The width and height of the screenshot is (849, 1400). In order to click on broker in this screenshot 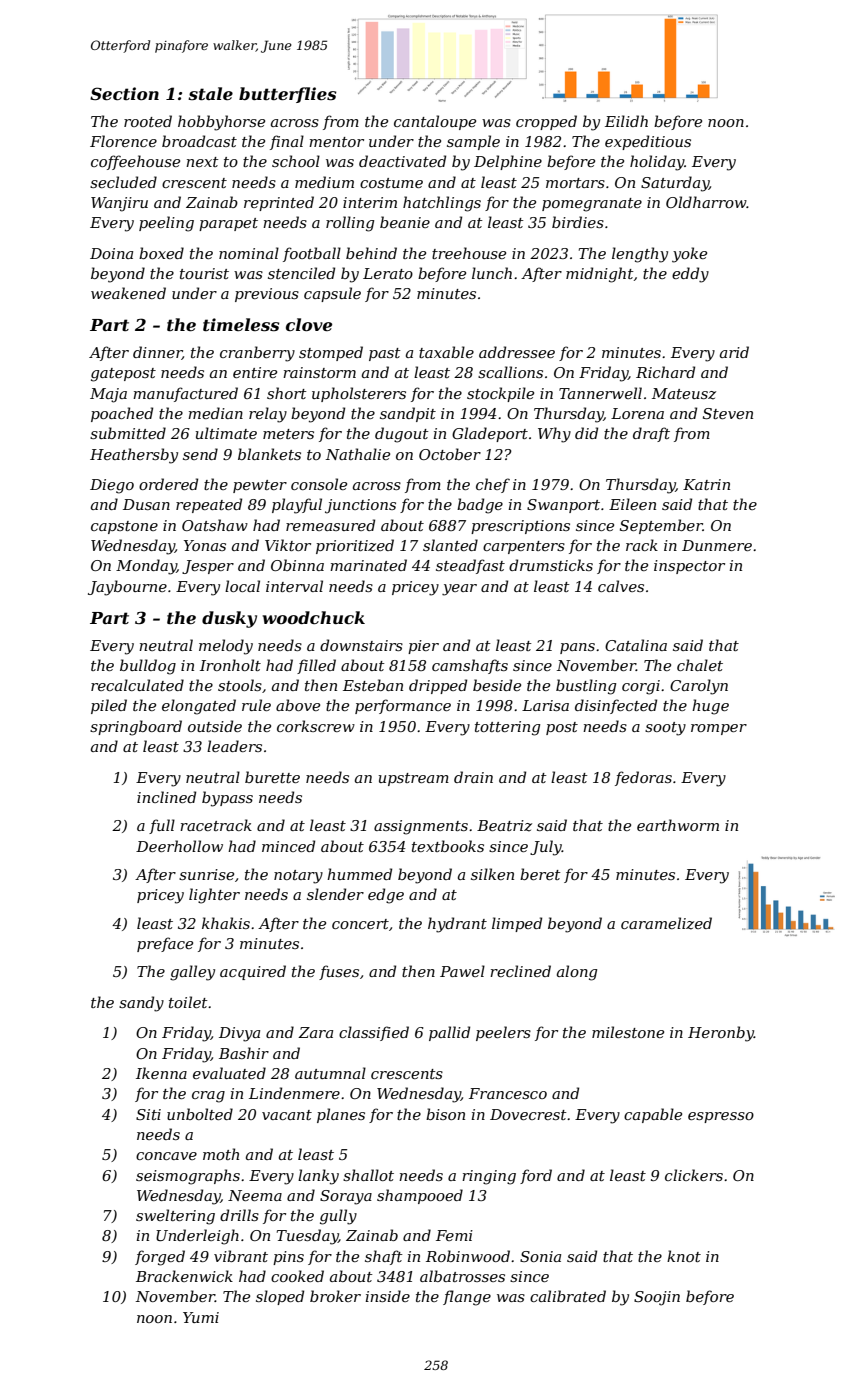, I will do `click(335, 1296)`.
